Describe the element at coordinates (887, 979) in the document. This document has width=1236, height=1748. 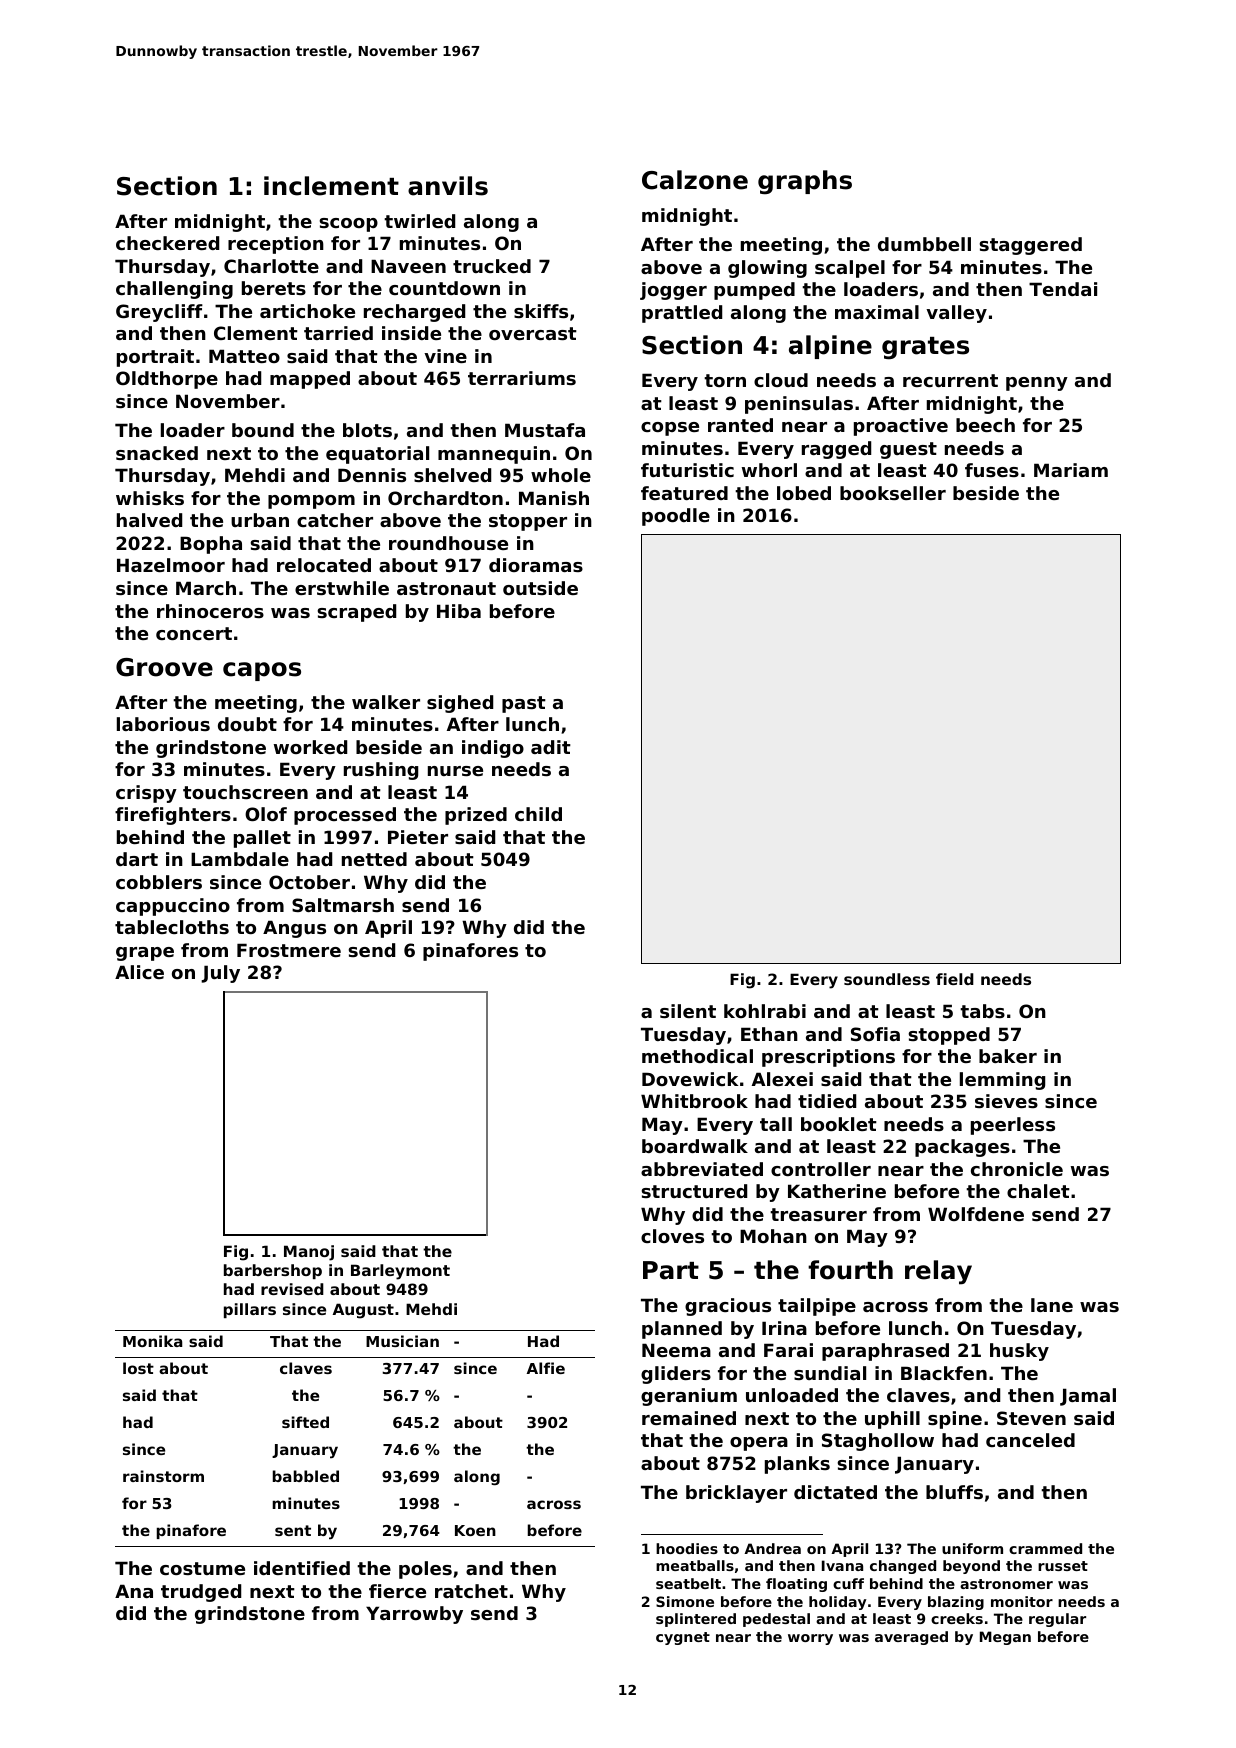
I see `soundless` at that location.
